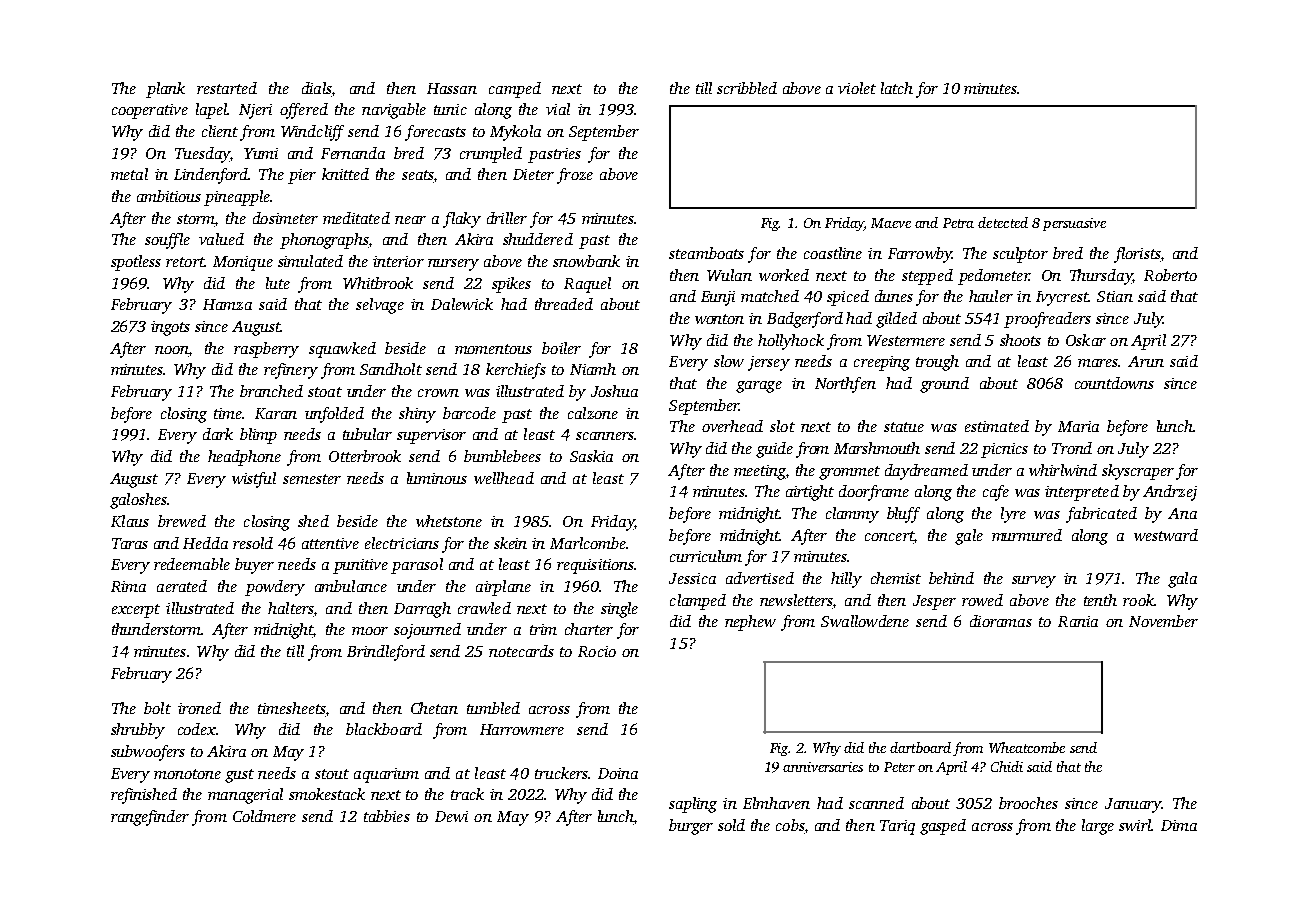 The height and width of the screenshot is (924, 1308). I want to click on Wheatcombe, so click(1027, 747).
